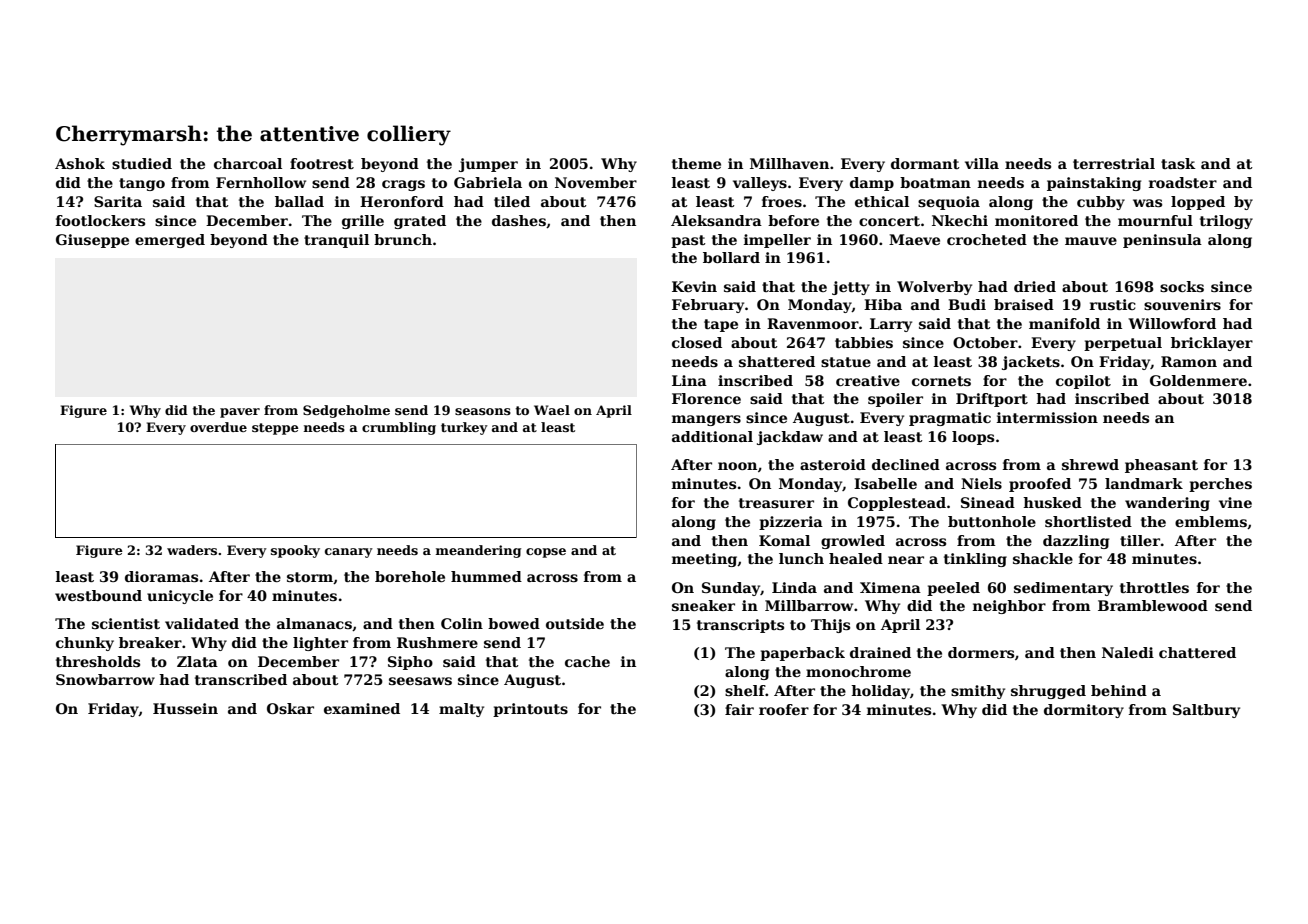 The image size is (1308, 924). What do you see at coordinates (587, 661) in the screenshot?
I see `cache` at bounding box center [587, 661].
